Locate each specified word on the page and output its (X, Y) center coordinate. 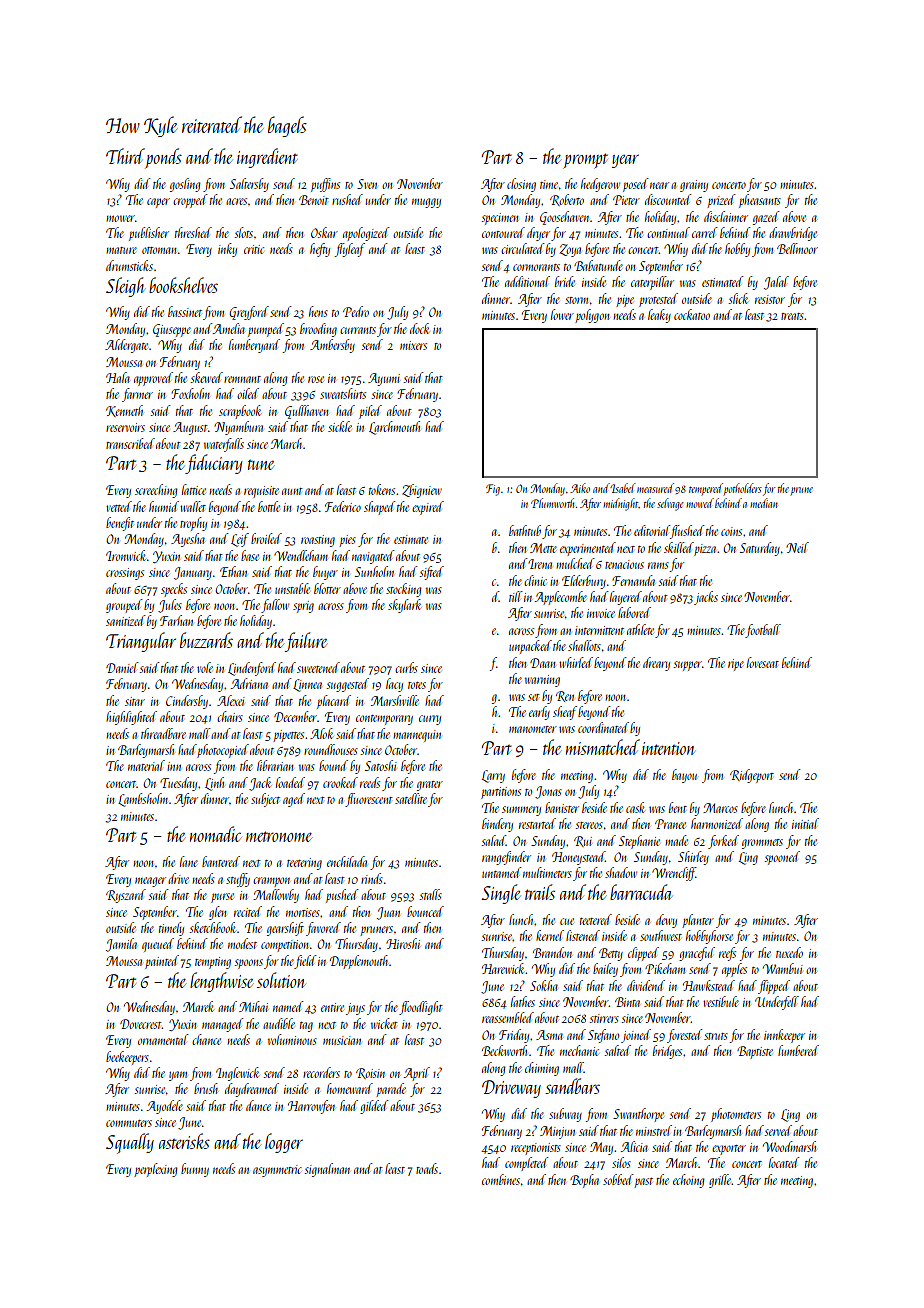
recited (248, 911)
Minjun (557, 1132)
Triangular (141, 642)
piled (370, 412)
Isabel (623, 488)
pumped (266, 330)
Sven (367, 184)
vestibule (721, 1001)
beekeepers (127, 1058)
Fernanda (633, 580)
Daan (543, 663)
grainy (694, 186)
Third (125, 156)
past (643, 1183)
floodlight (421, 1008)
